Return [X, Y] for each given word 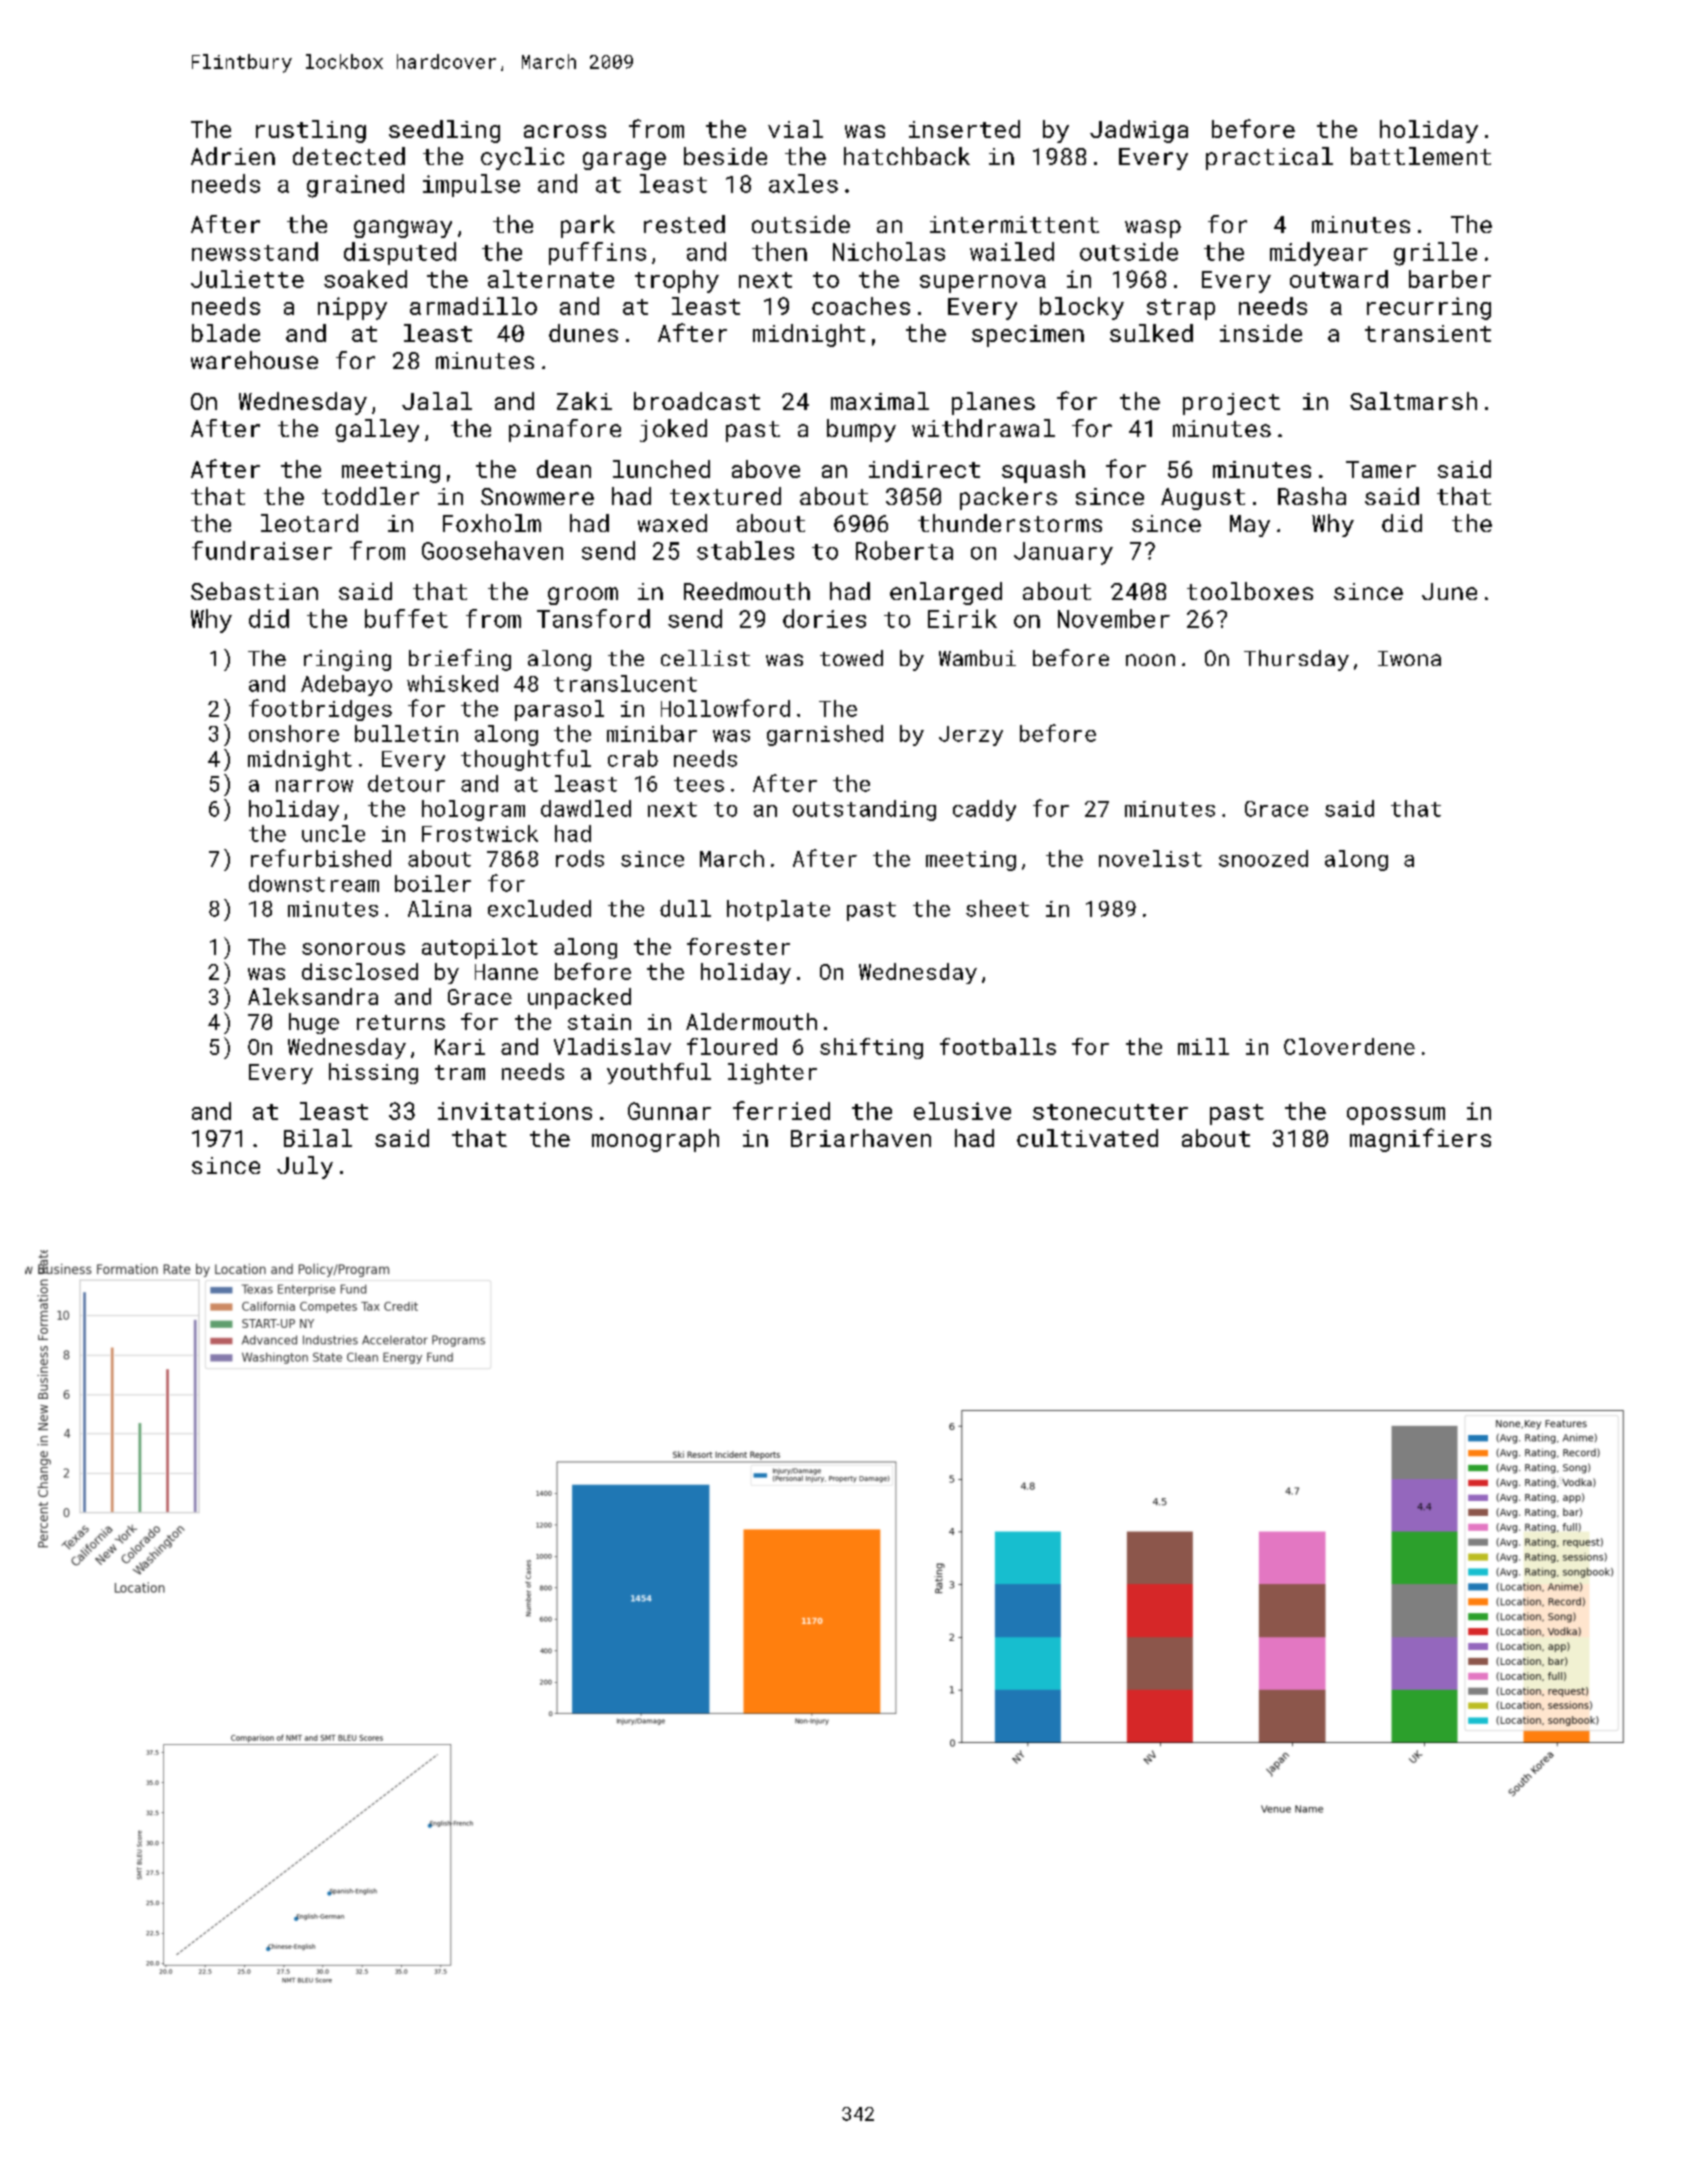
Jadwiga [1139, 131]
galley [377, 430]
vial [795, 129]
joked [673, 430]
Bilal [318, 1138]
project [1231, 404]
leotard [309, 523]
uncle [333, 833]
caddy [984, 810]
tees [699, 784]
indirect [924, 469]
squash [1043, 471]
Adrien [233, 156]
